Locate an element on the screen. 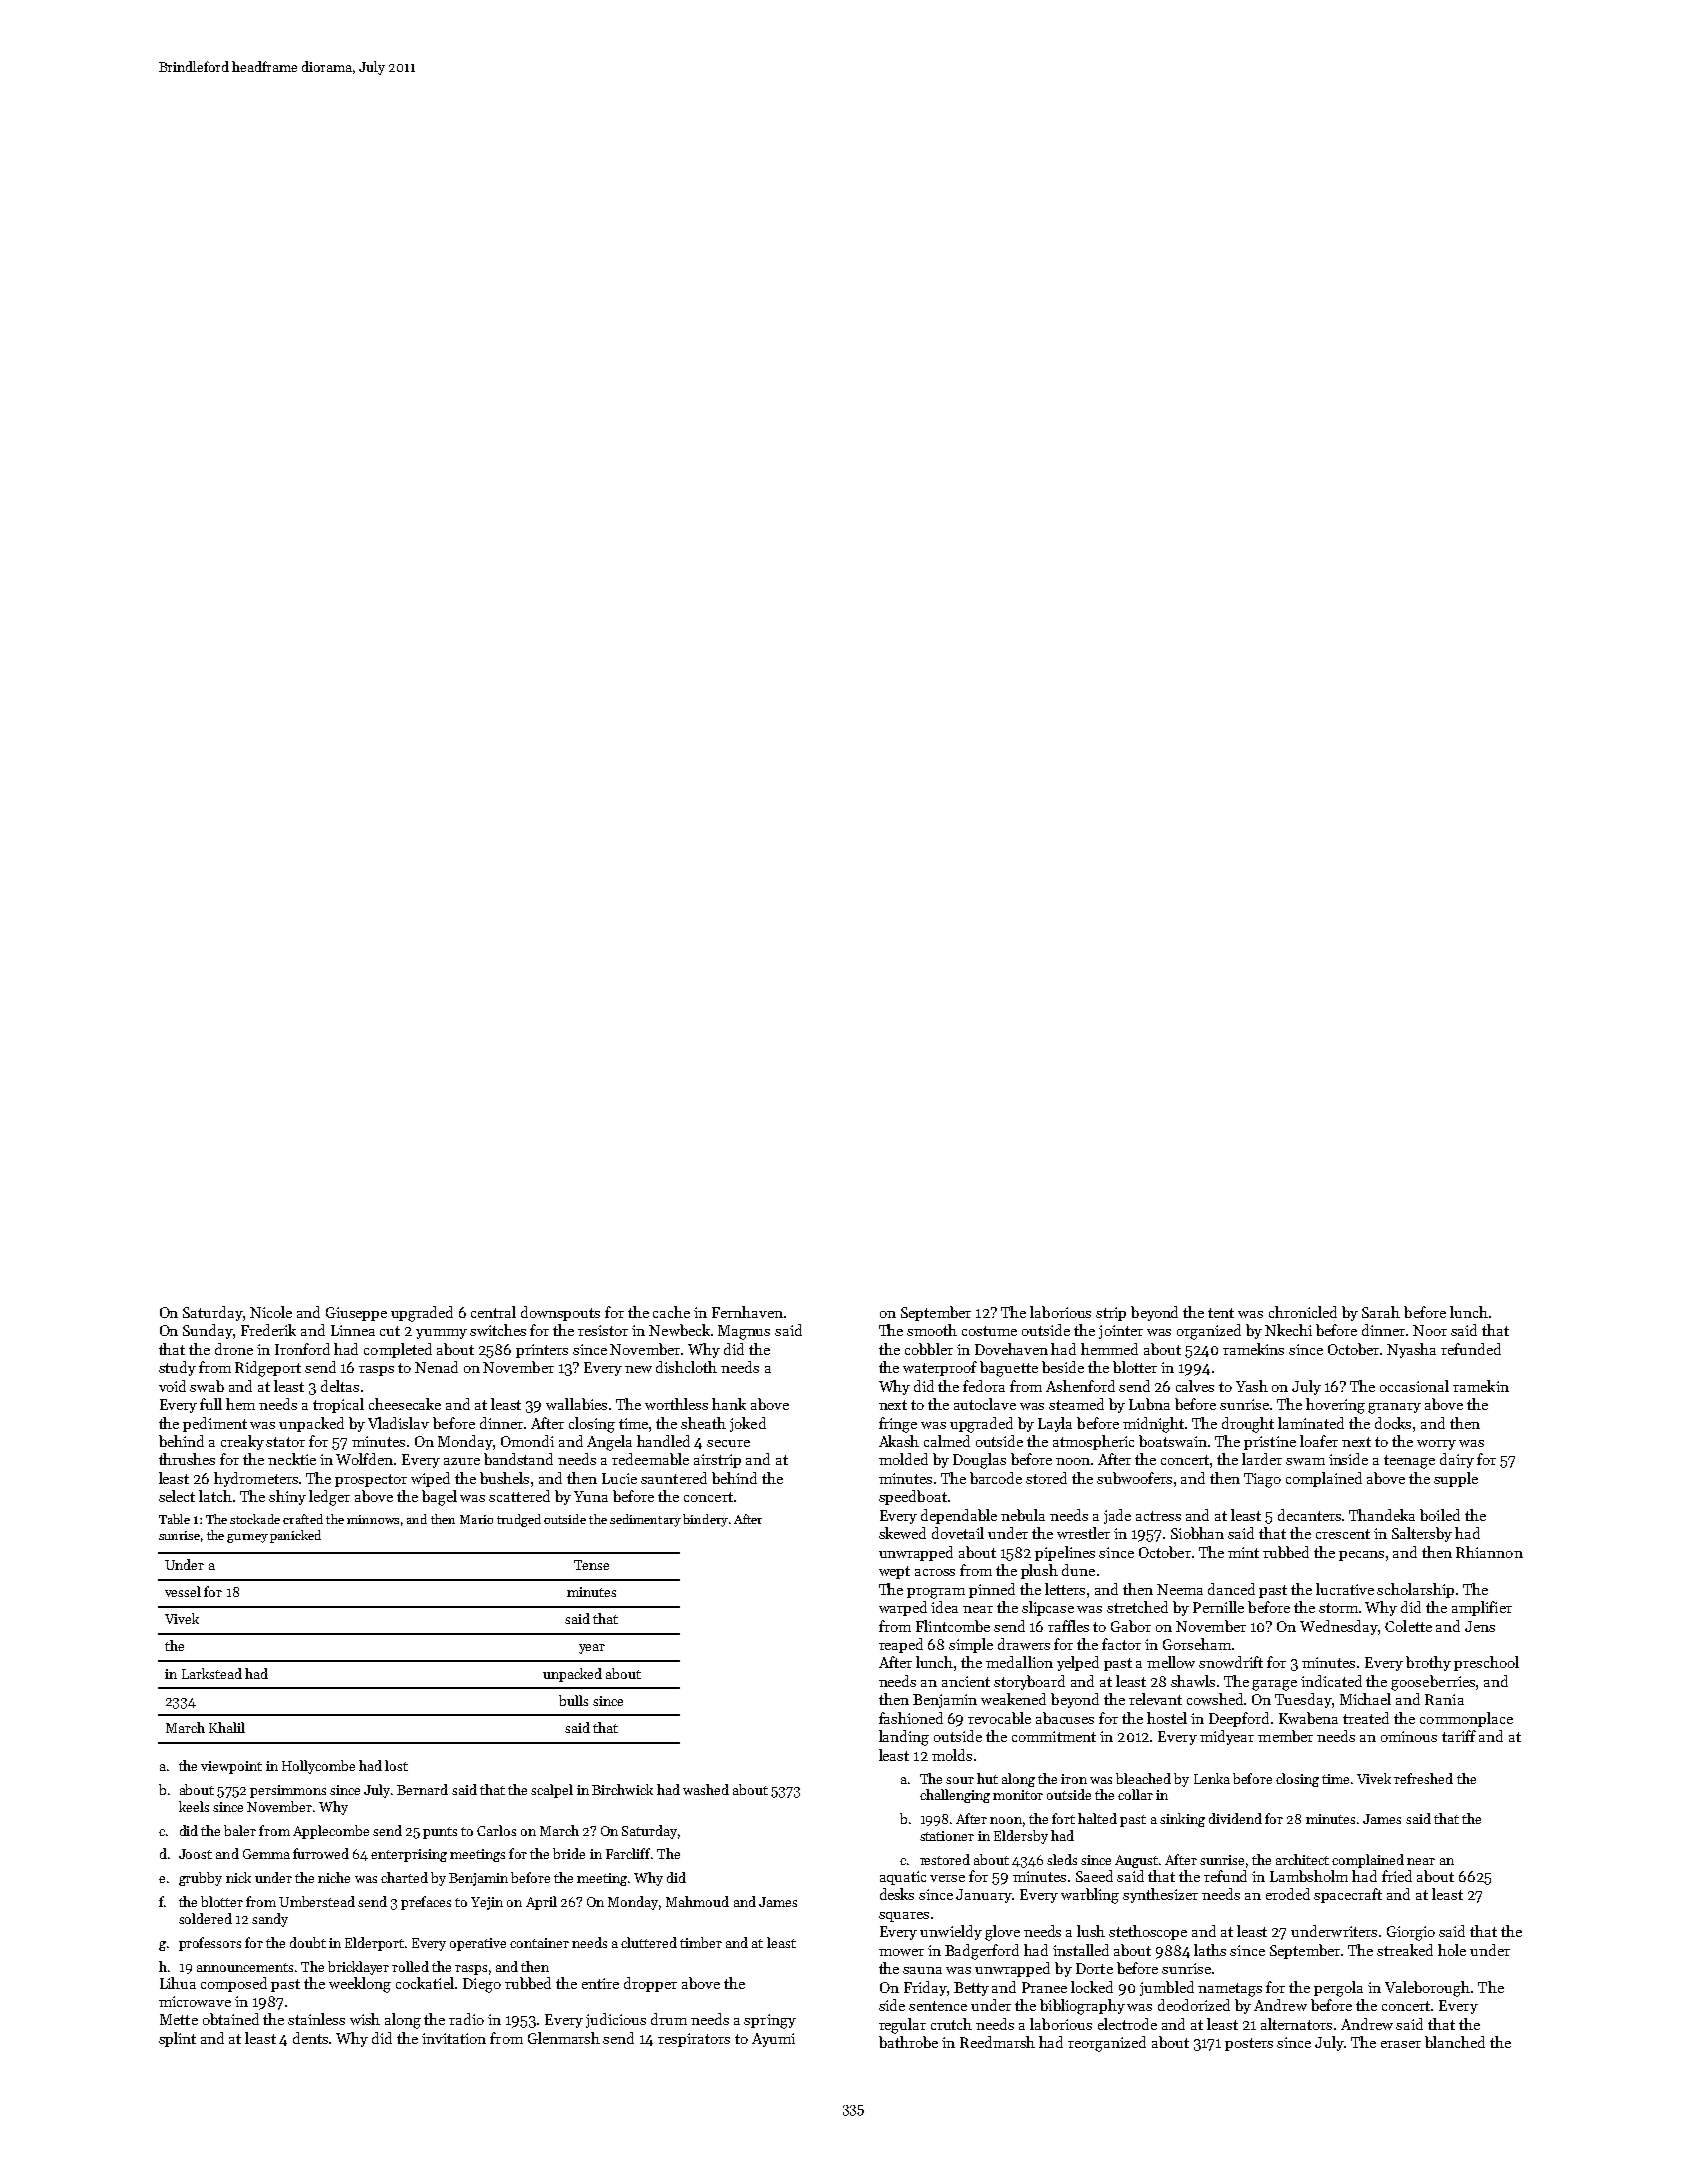 The image size is (1683, 2178). handled is located at coordinates (663, 1441).
